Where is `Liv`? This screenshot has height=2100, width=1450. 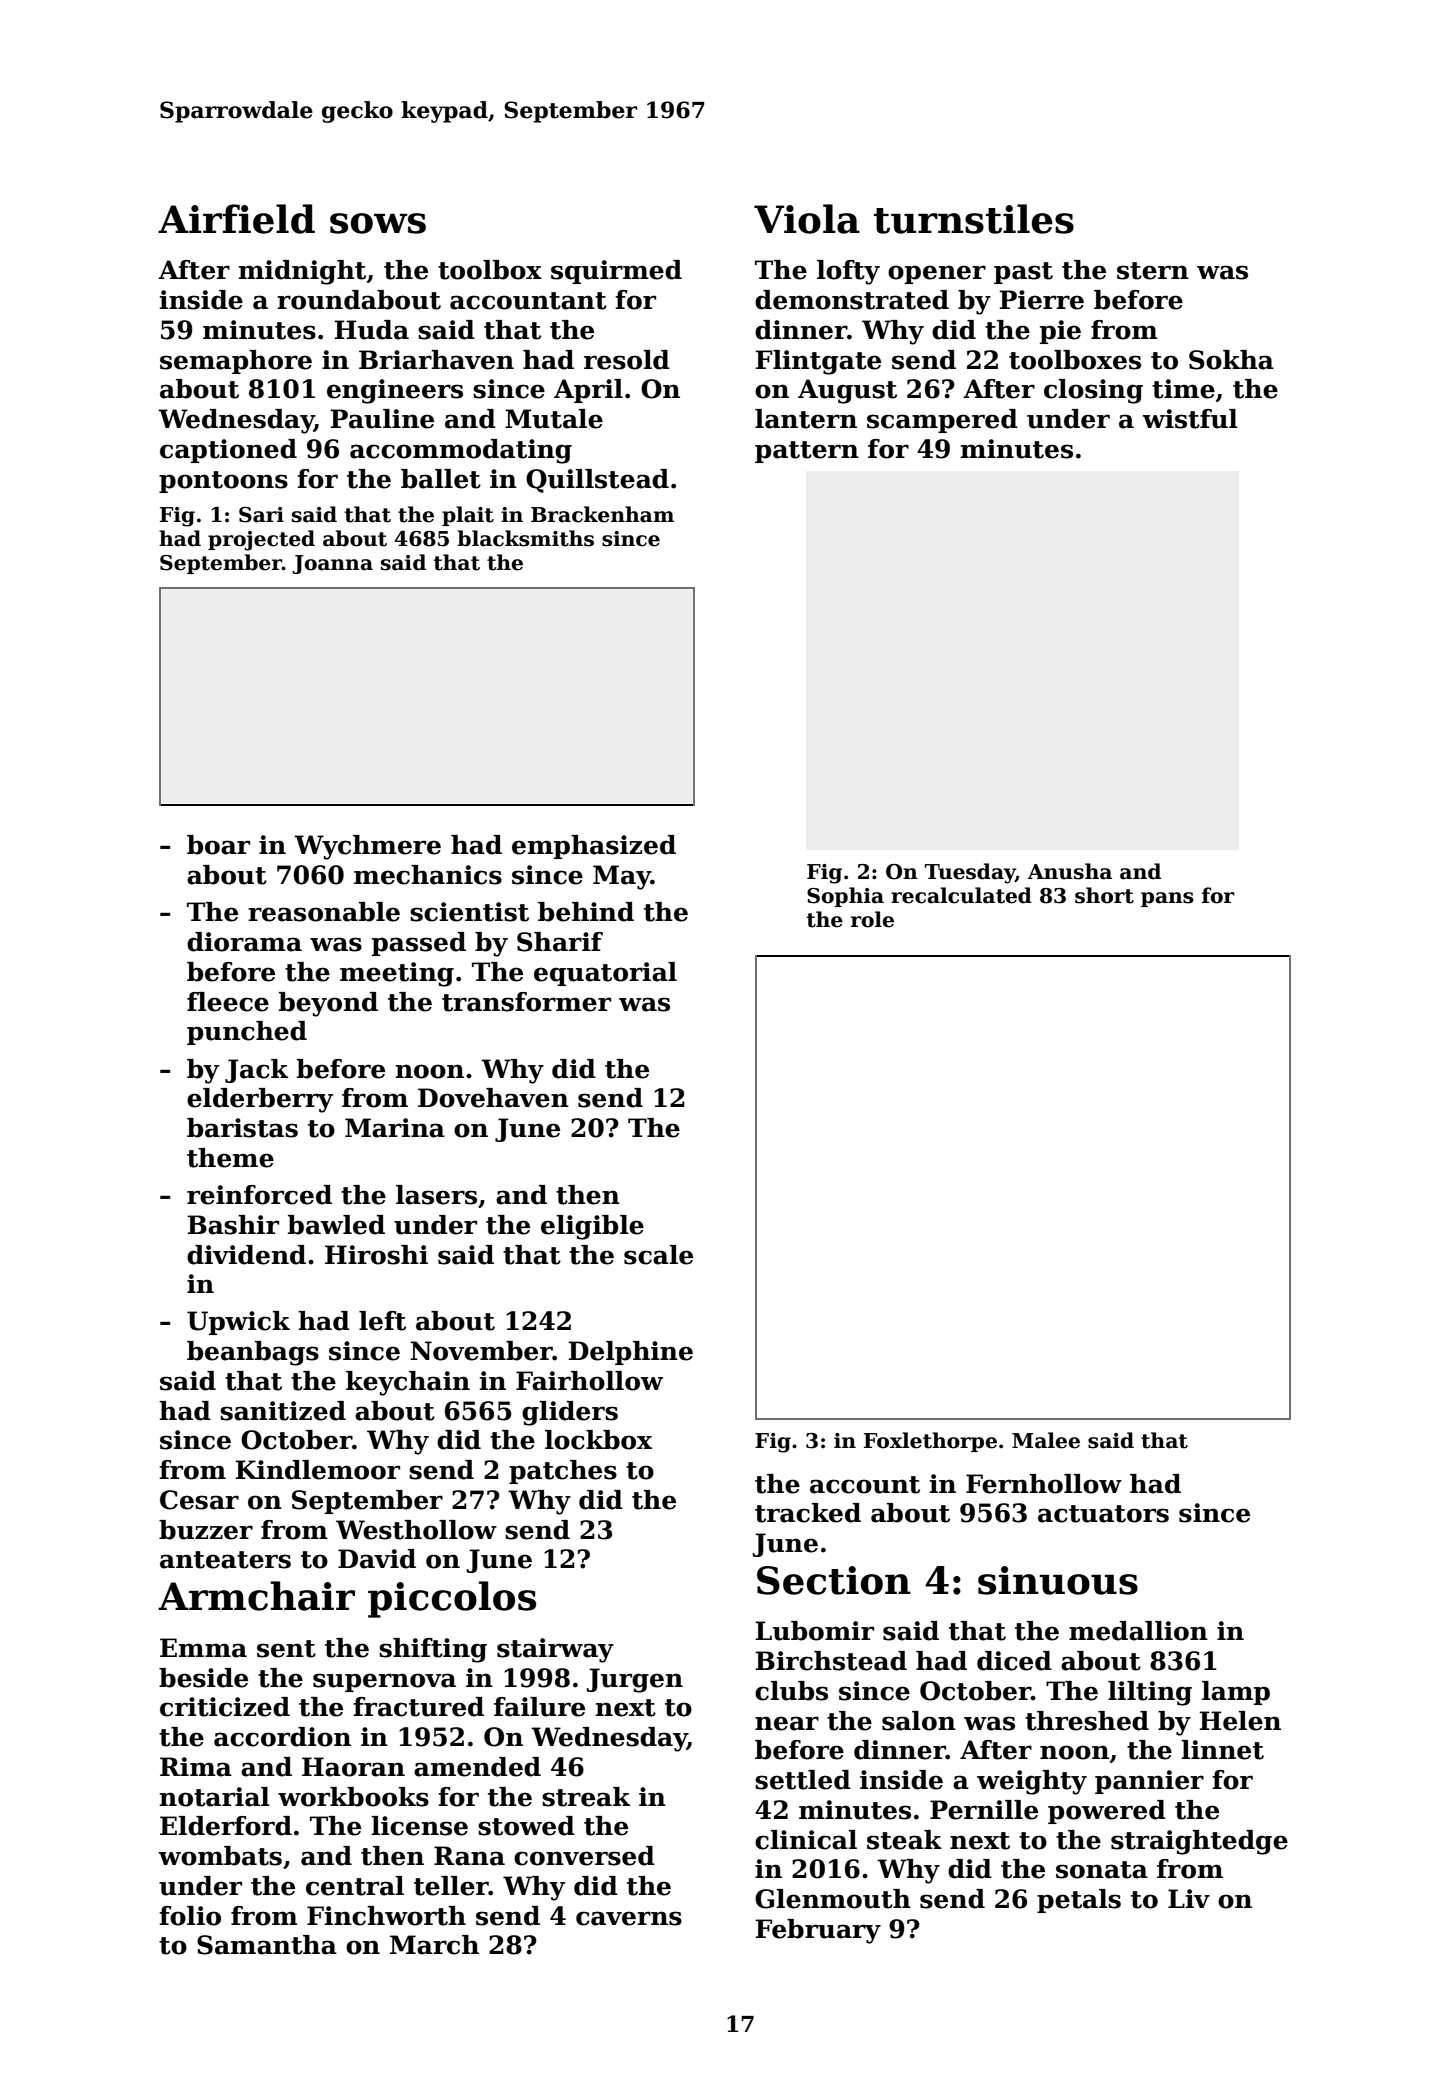
Liv is located at coordinates (1189, 1898).
